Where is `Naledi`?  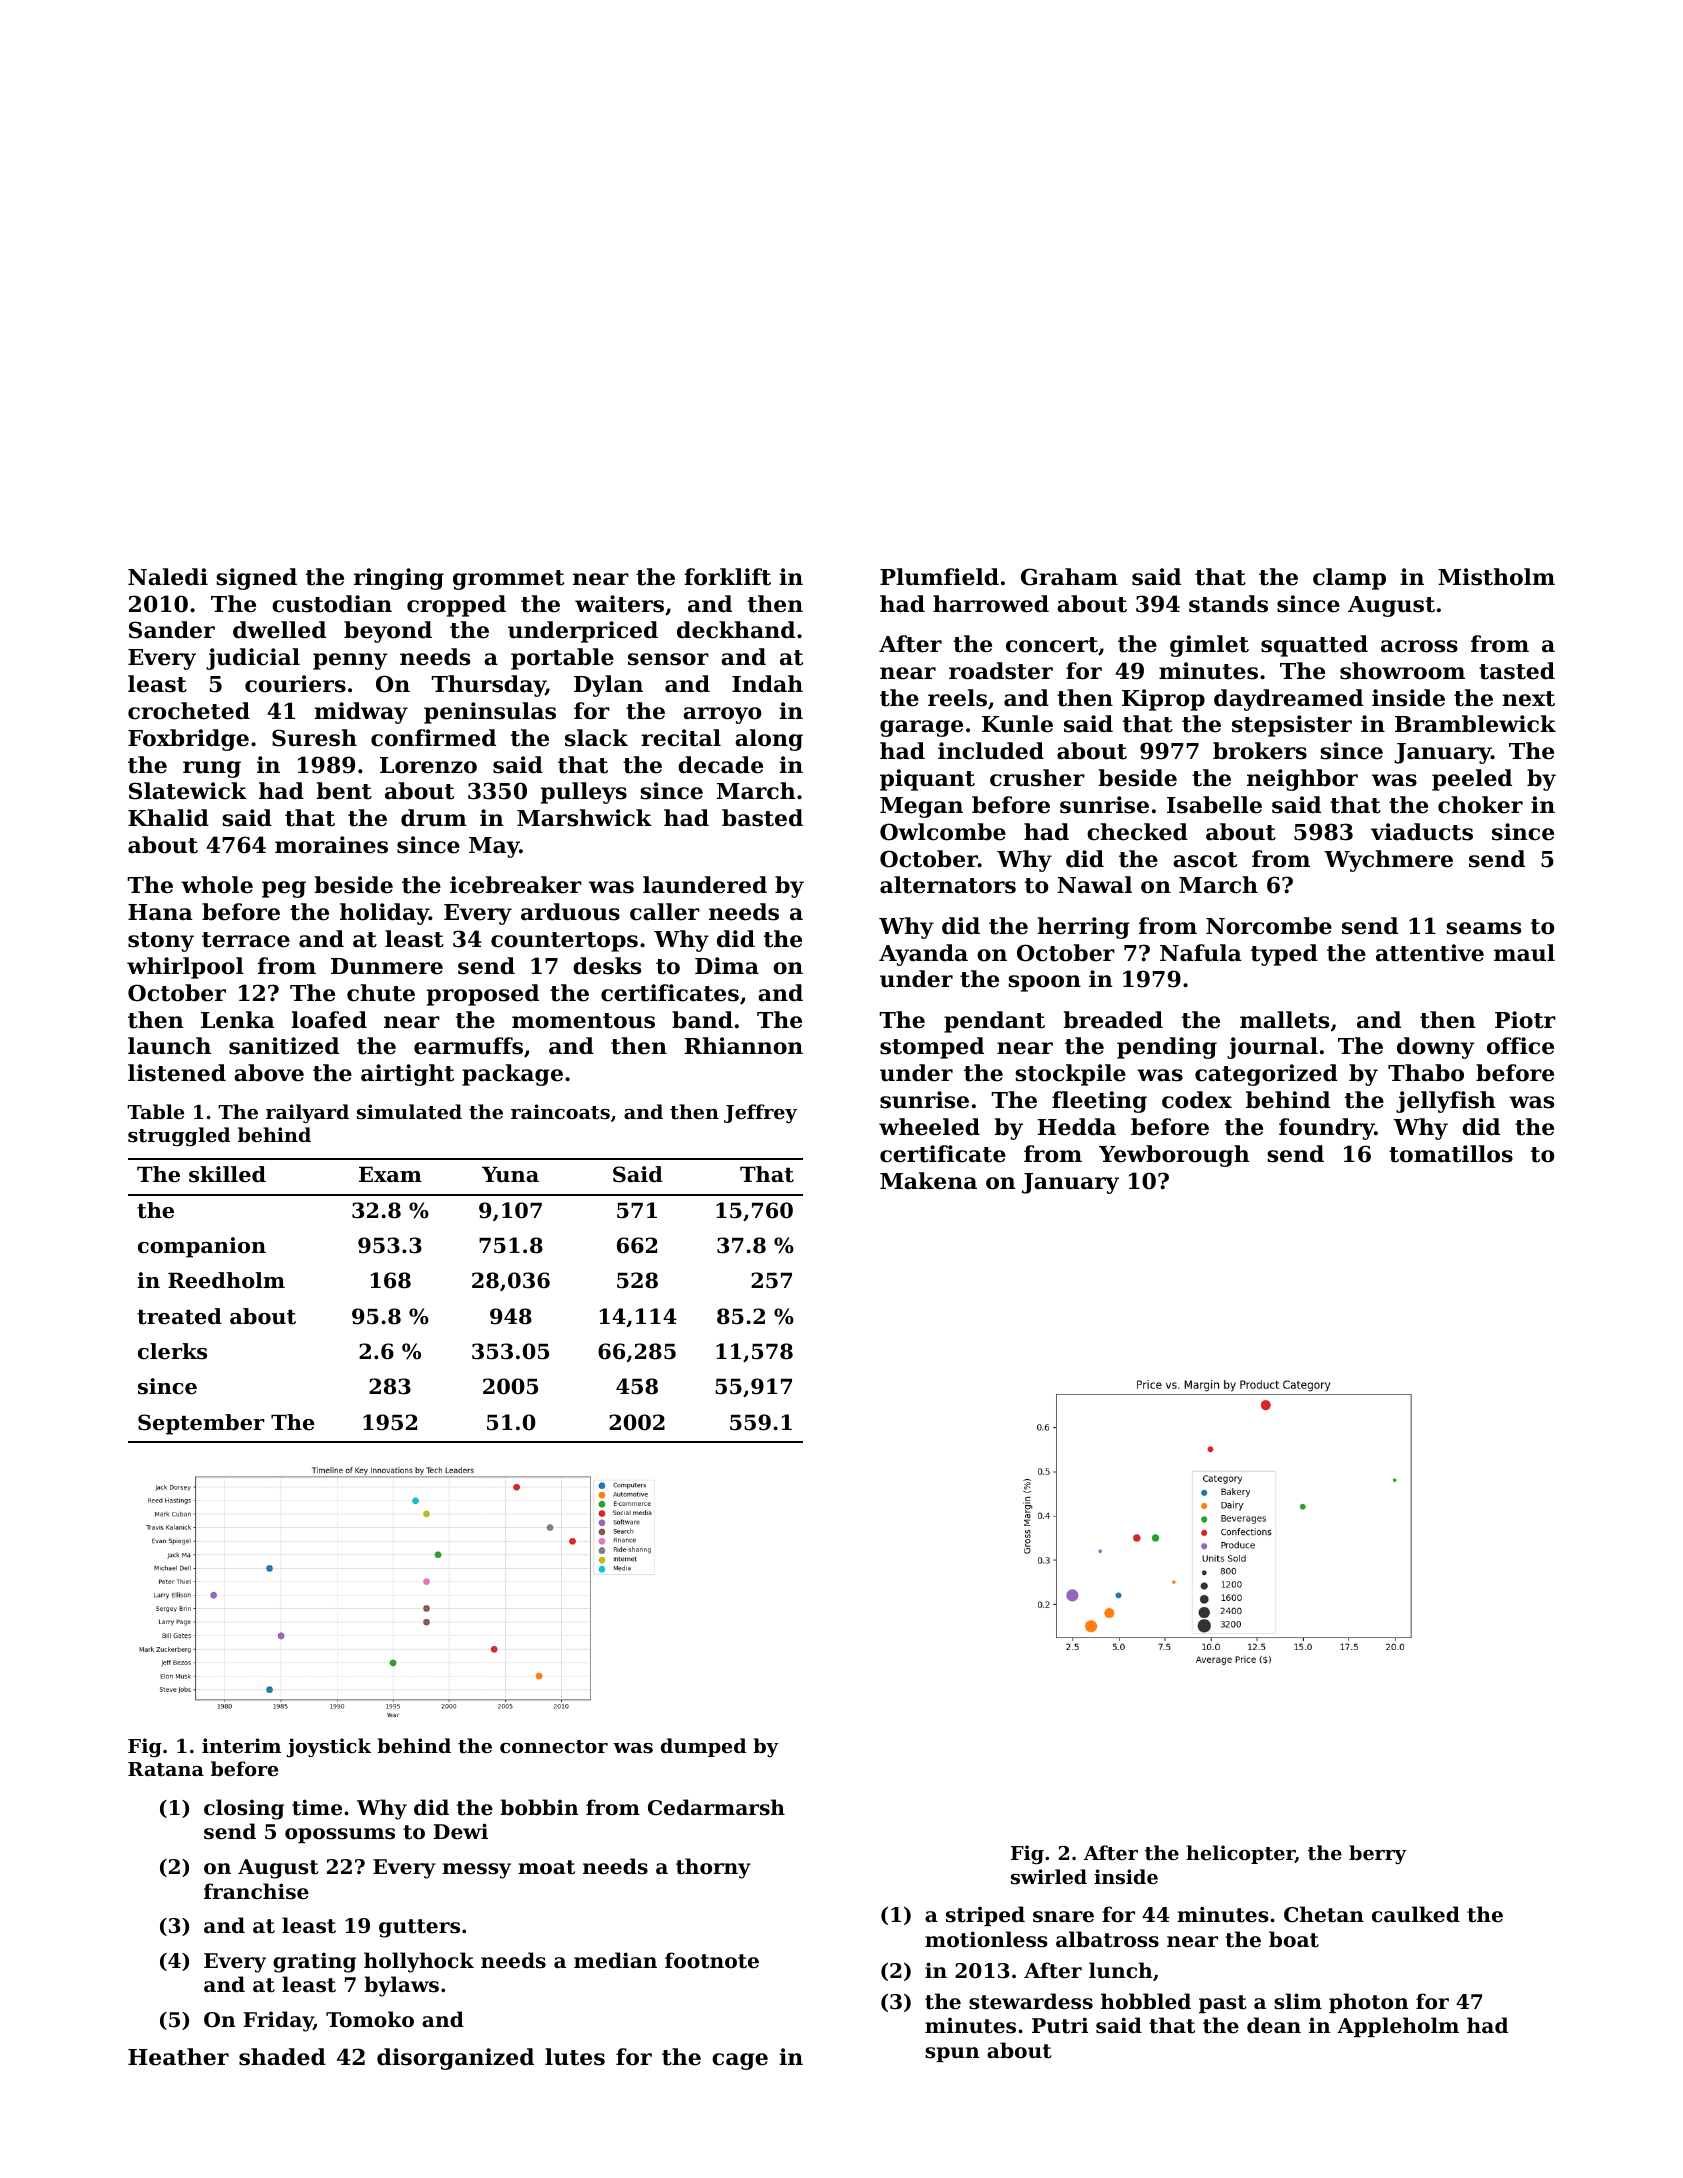
Naledi is located at coordinates (168, 577).
